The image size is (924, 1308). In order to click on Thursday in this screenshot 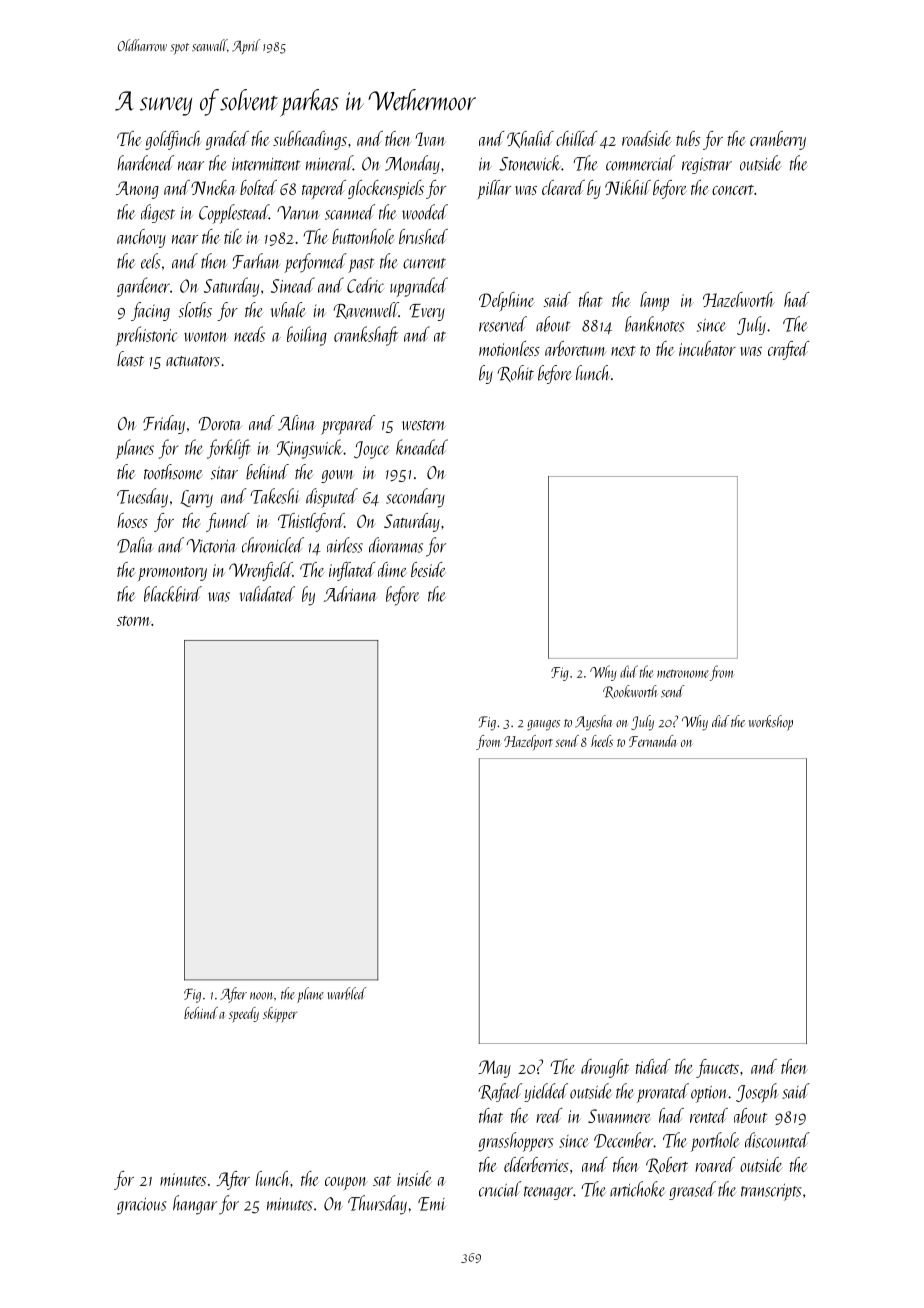, I will do `click(377, 1205)`.
